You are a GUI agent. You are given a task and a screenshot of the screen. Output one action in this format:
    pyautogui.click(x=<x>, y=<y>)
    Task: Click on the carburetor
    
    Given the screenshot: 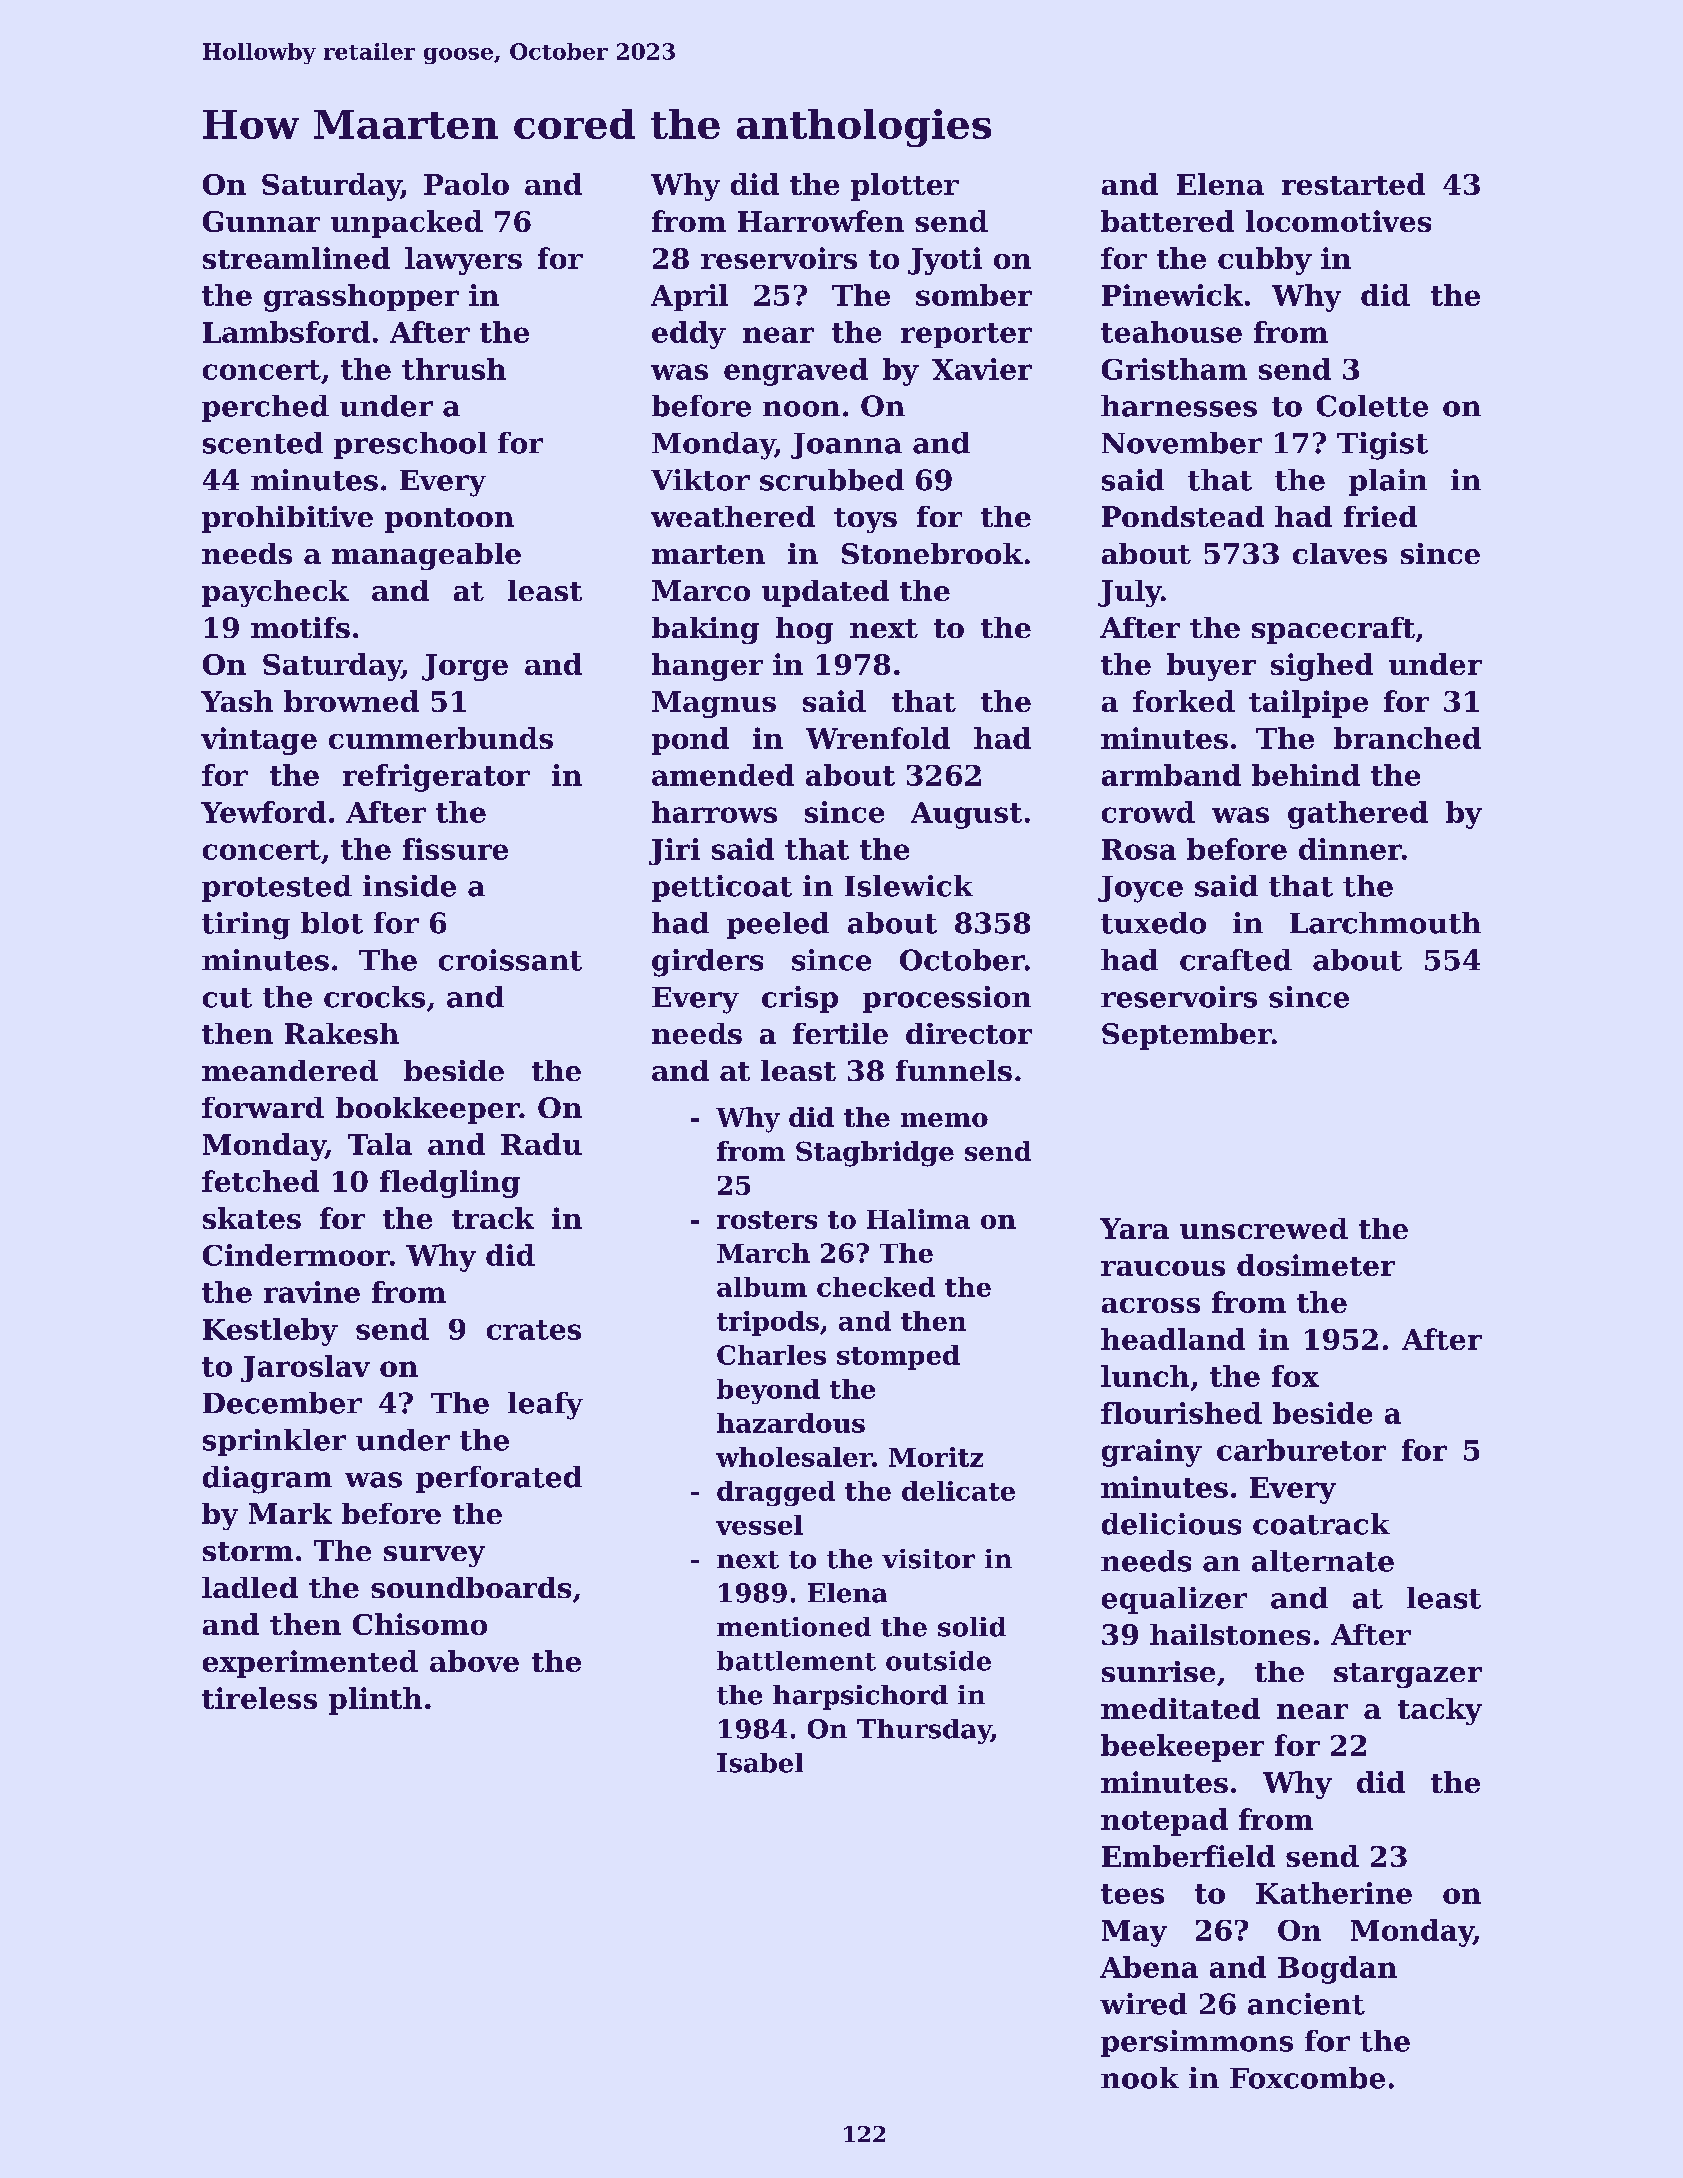 What is the action you would take?
    pyautogui.click(x=1301, y=1450)
